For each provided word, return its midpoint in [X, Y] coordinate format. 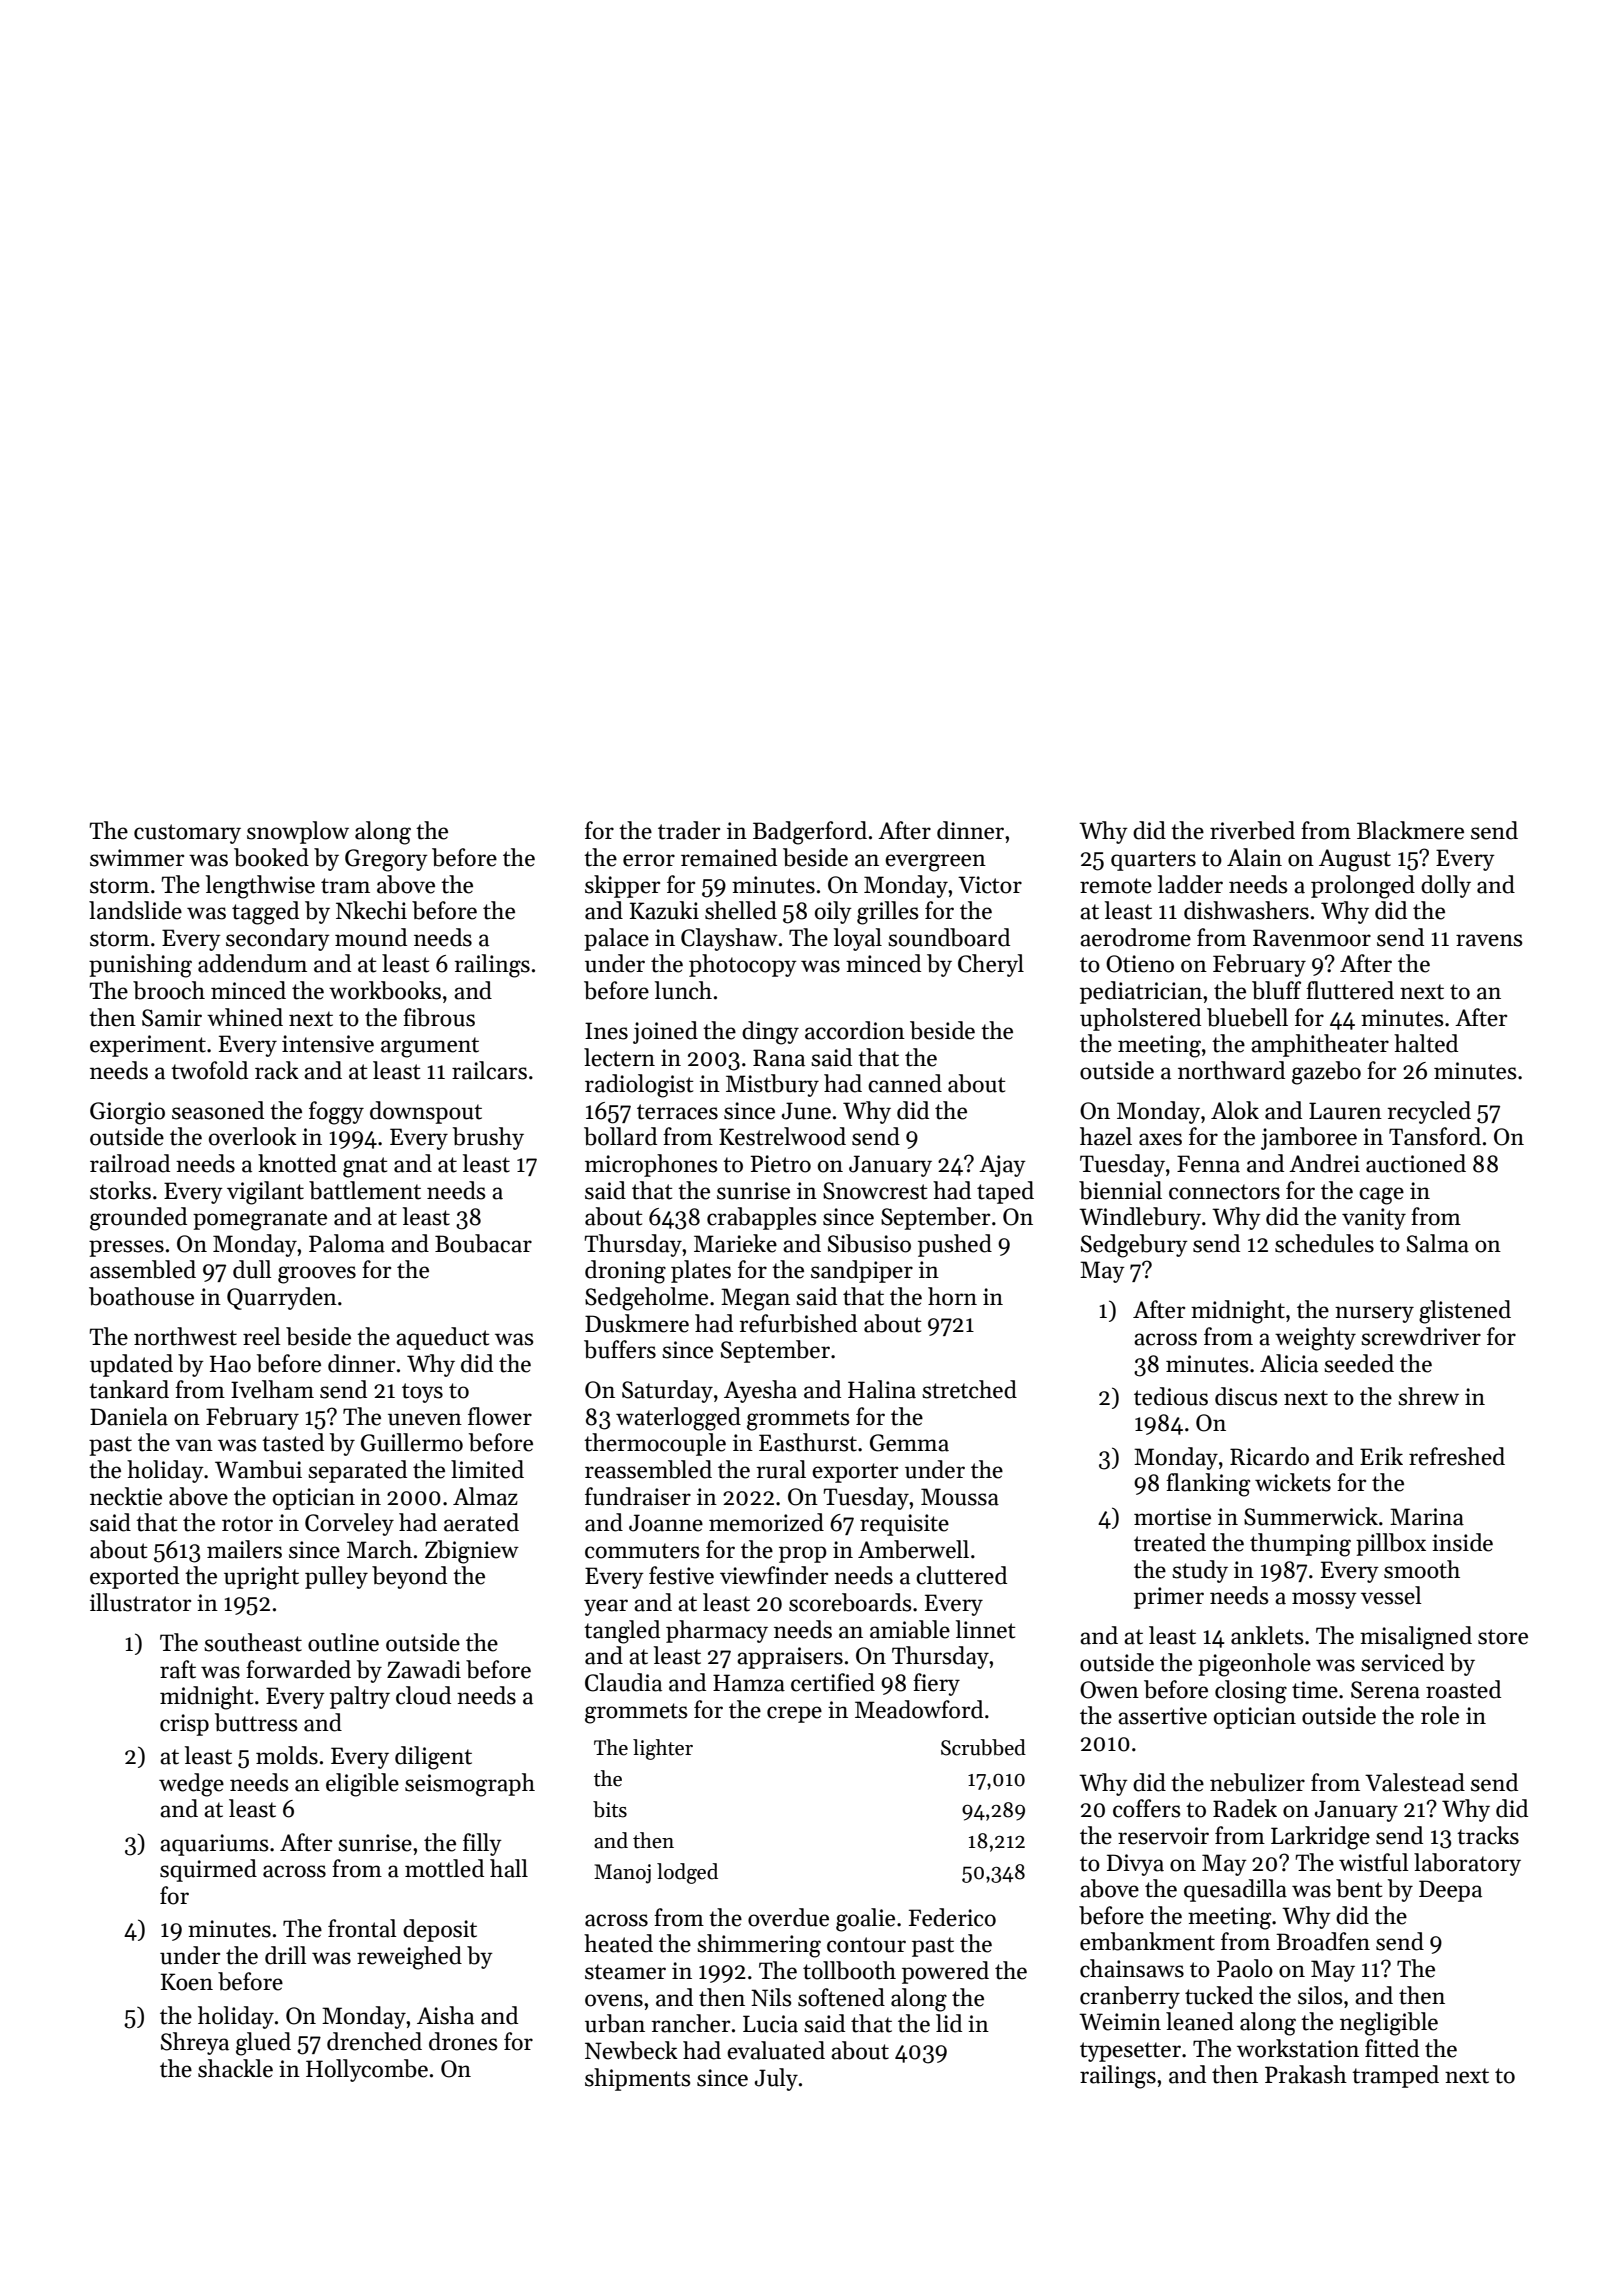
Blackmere [1410, 830]
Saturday [667, 1391]
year [606, 1607]
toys [422, 1393]
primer [1169, 1598]
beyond [409, 1577]
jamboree [1309, 1138]
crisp [184, 1725]
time [1315, 1690]
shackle [235, 2068]
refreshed [1457, 1456]
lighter [663, 1749]
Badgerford [810, 833]
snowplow [298, 832]
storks [120, 1190]
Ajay [1002, 1166]
